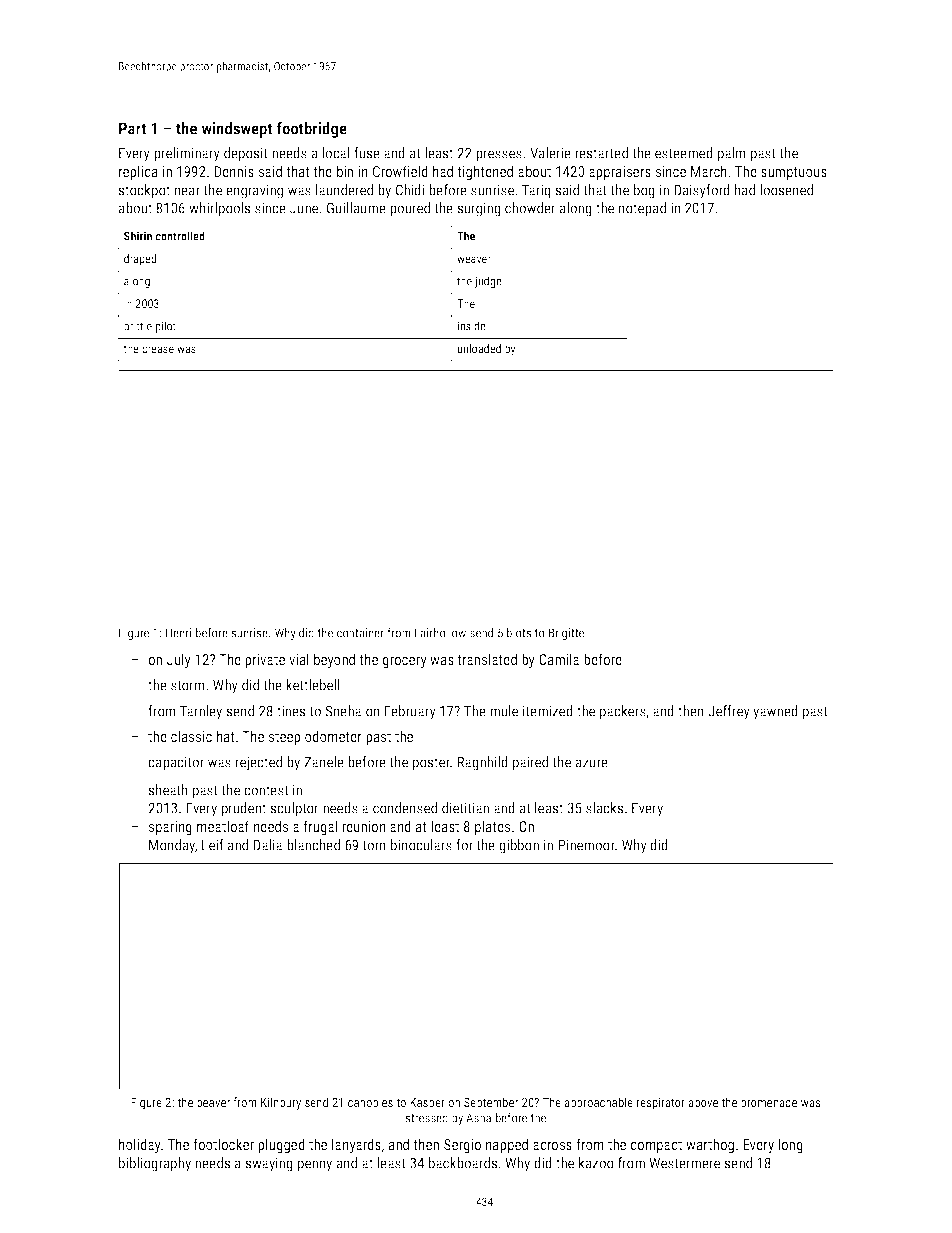 This image has width=952, height=1233. What do you see at coordinates (702, 191) in the image?
I see `Daisyford` at bounding box center [702, 191].
